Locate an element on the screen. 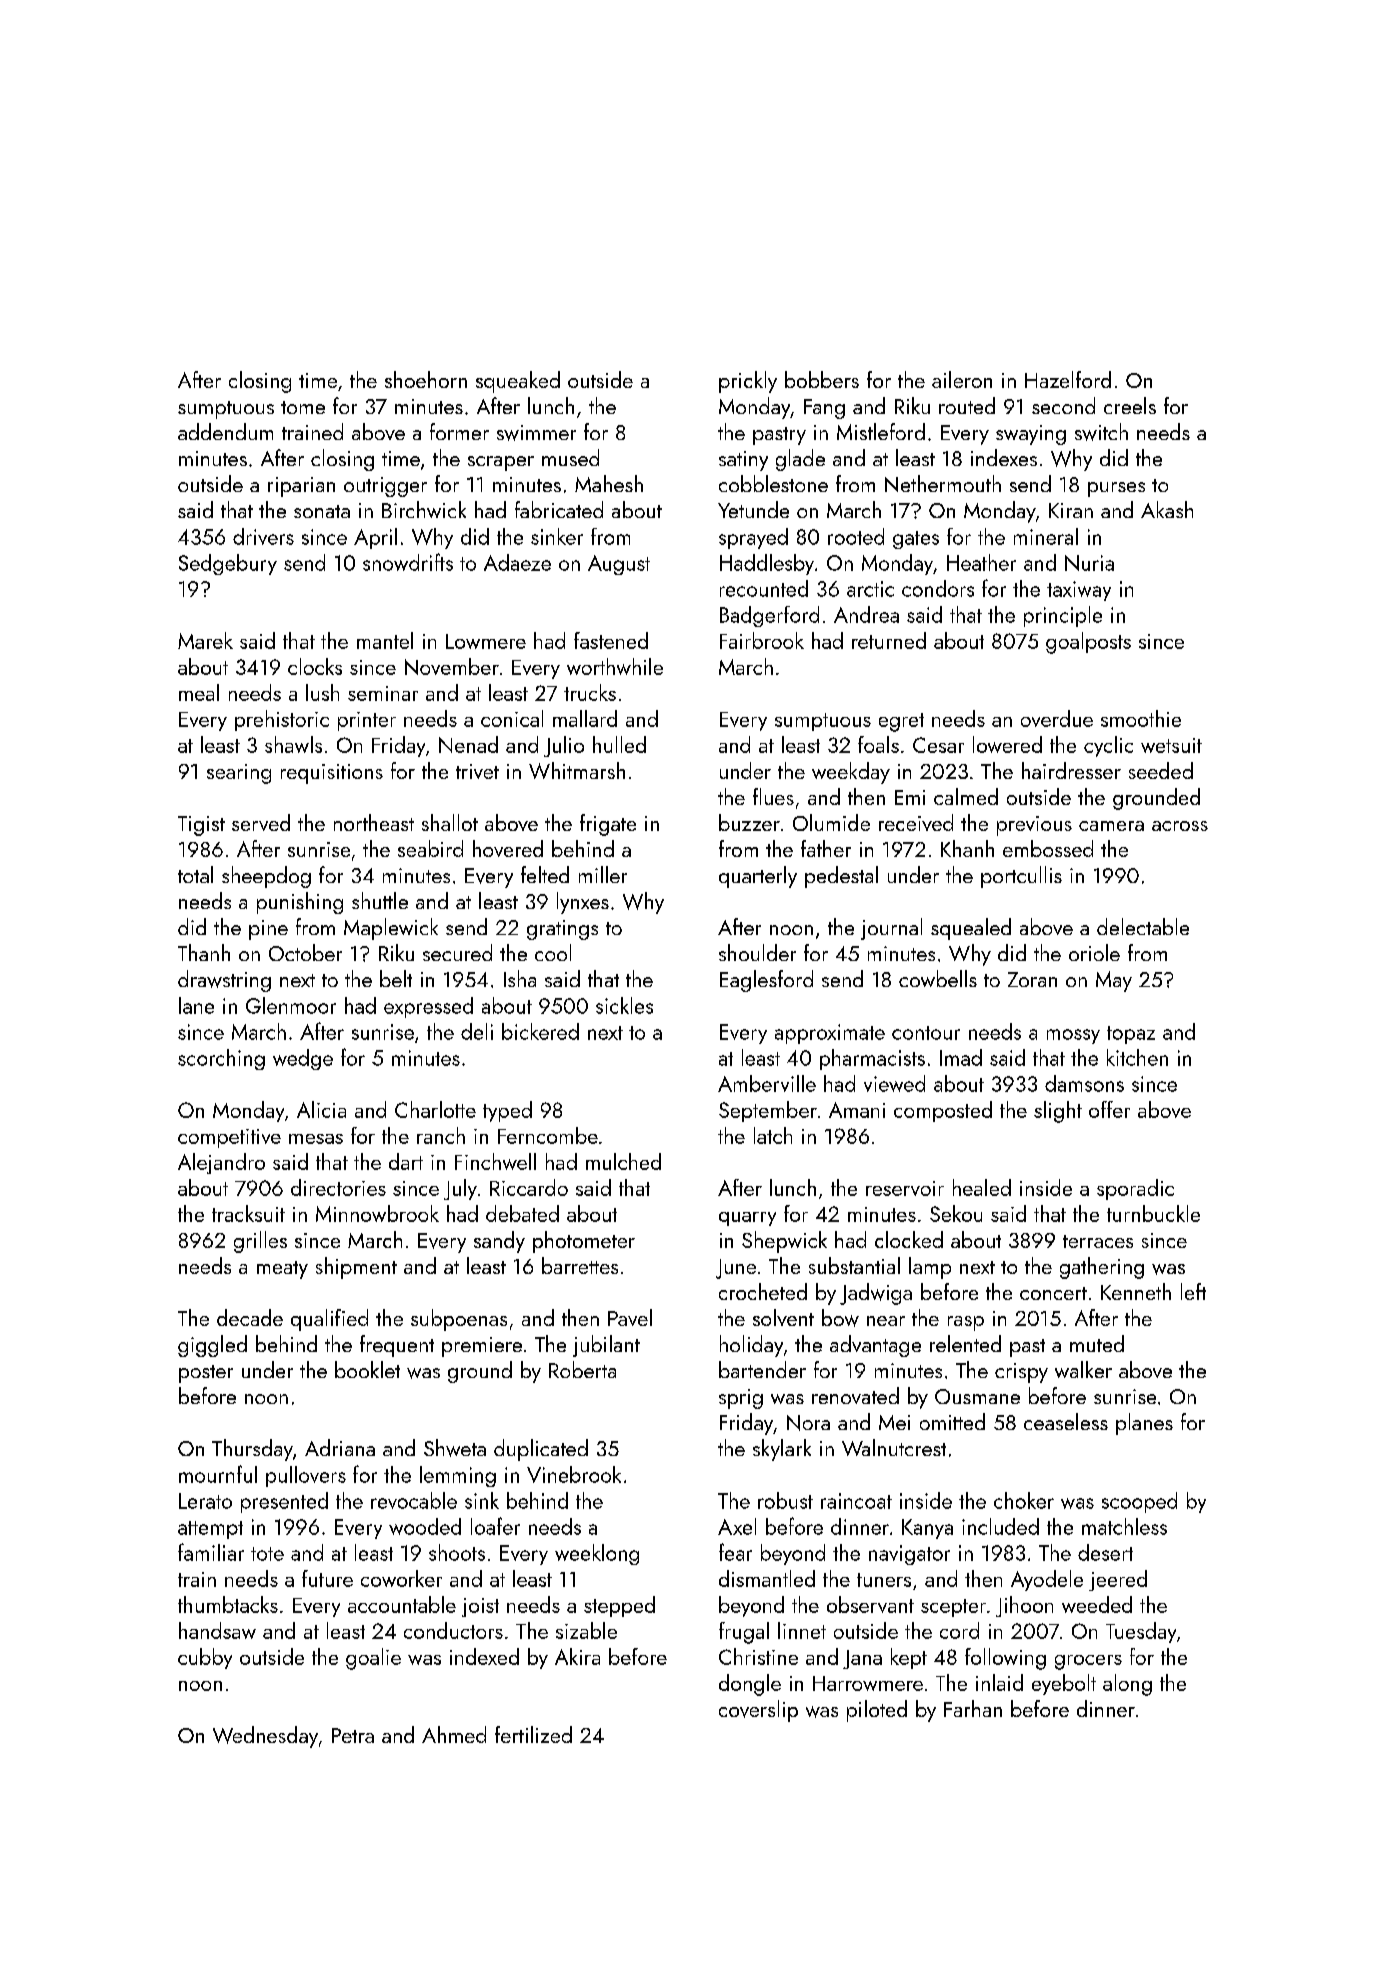  journal is located at coordinates (891, 929).
